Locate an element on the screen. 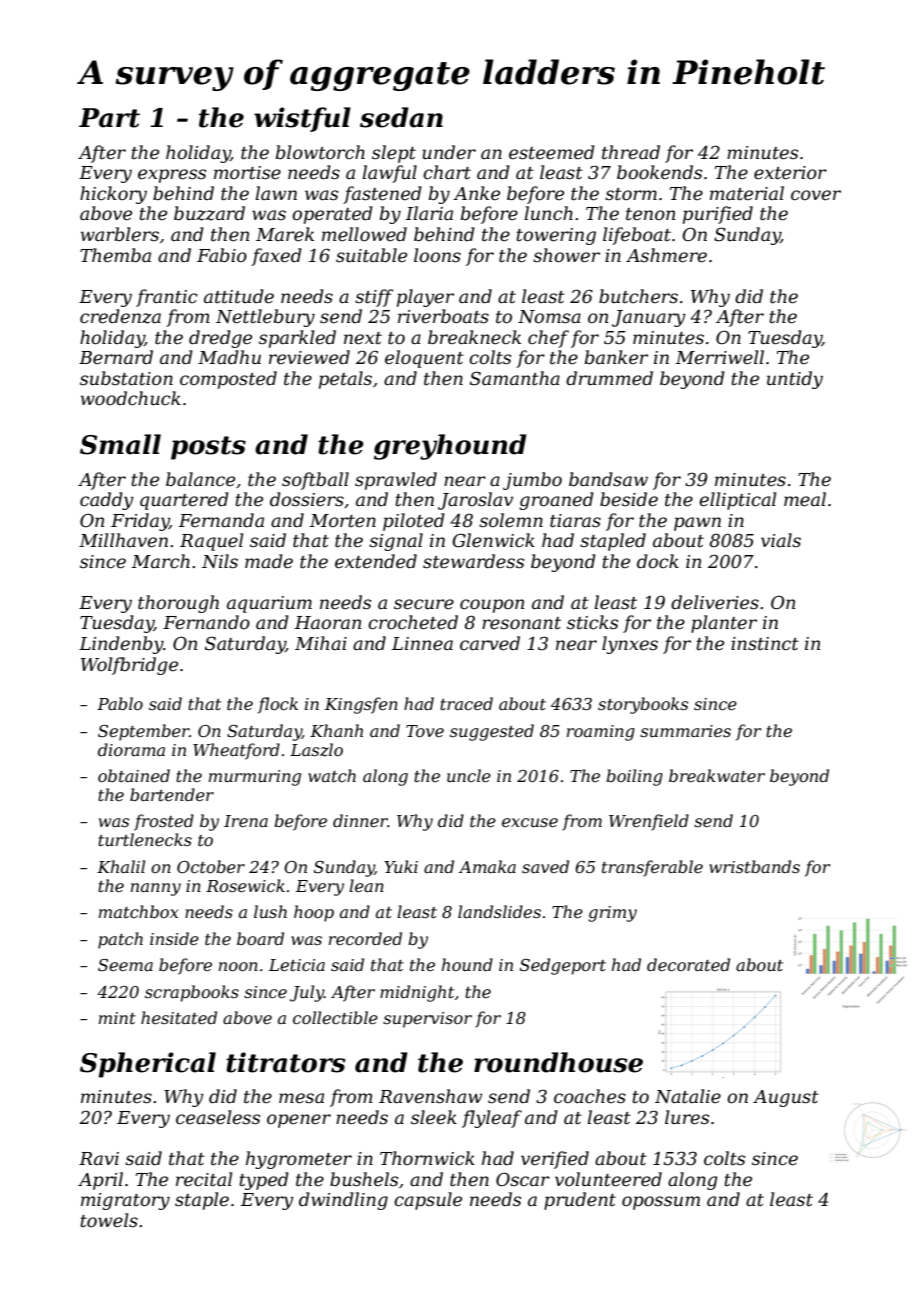  towels is located at coordinates (109, 1220).
